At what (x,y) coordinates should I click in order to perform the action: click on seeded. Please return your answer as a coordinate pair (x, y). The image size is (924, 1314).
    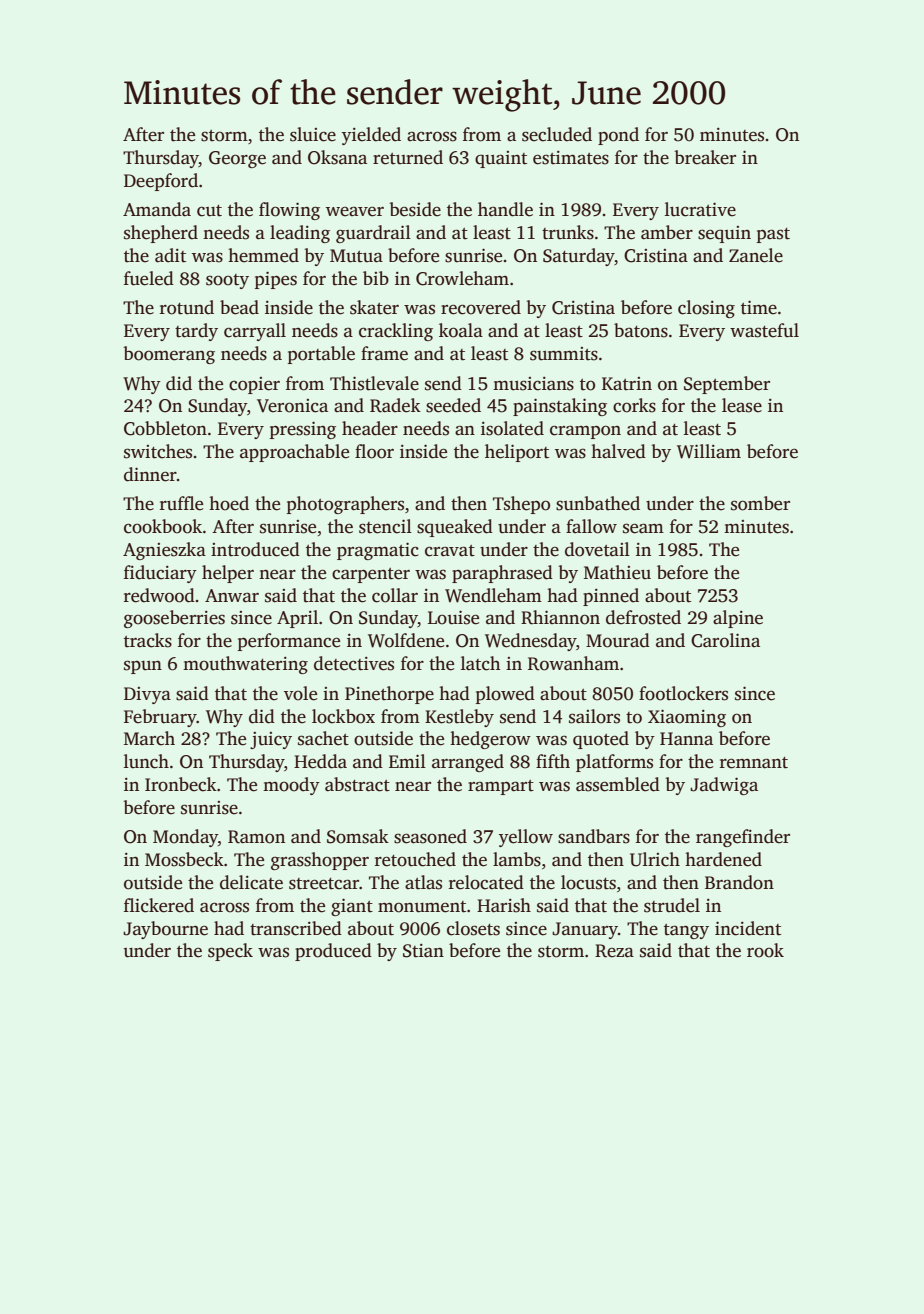
    Looking at the image, I should click on (453, 405).
